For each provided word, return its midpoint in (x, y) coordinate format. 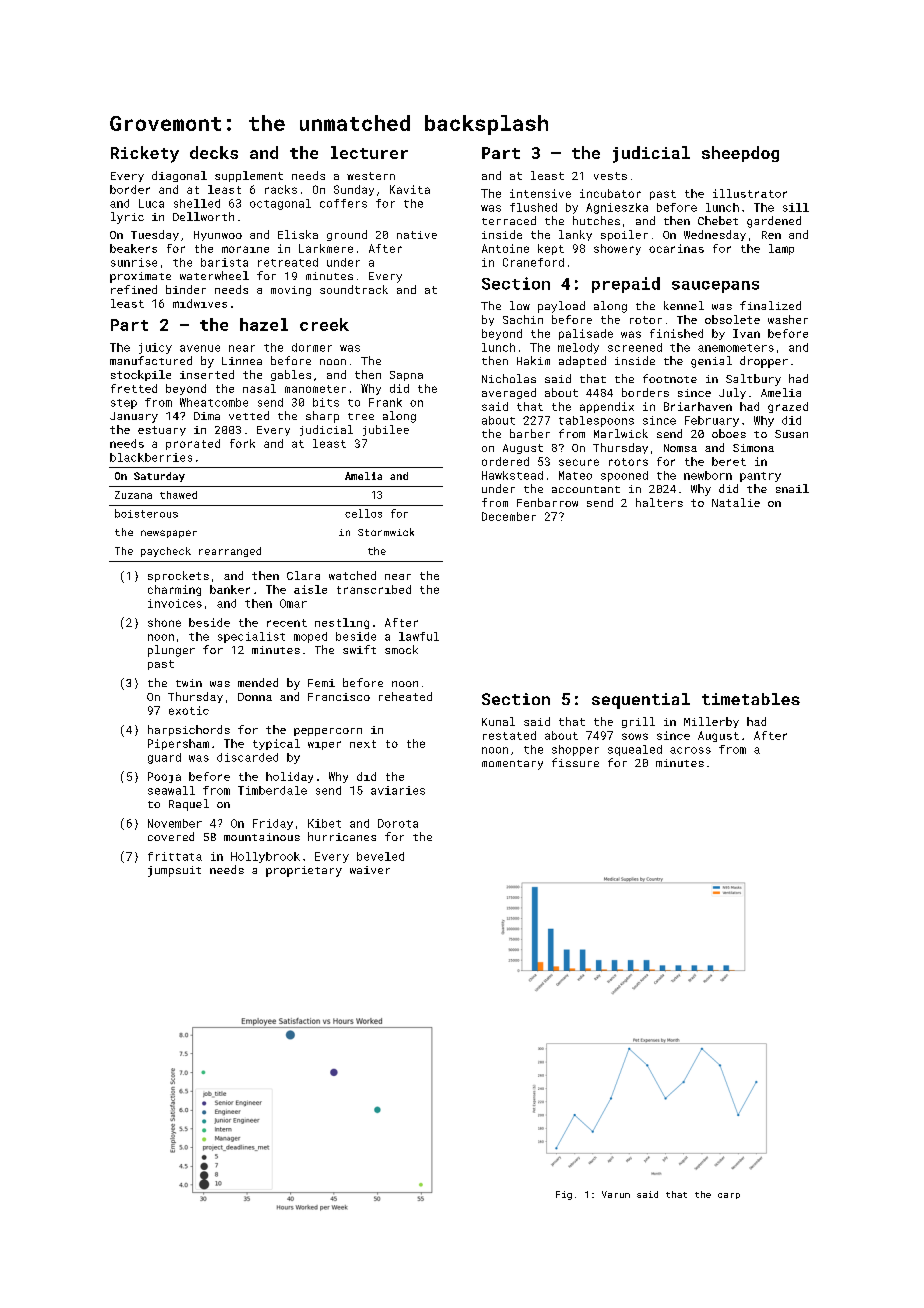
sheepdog (740, 154)
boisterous (146, 513)
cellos (363, 513)
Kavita (410, 189)
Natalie (736, 502)
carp (729, 1196)
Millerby (711, 722)
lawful (419, 636)
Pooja (164, 777)
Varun (616, 1194)
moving (291, 291)
